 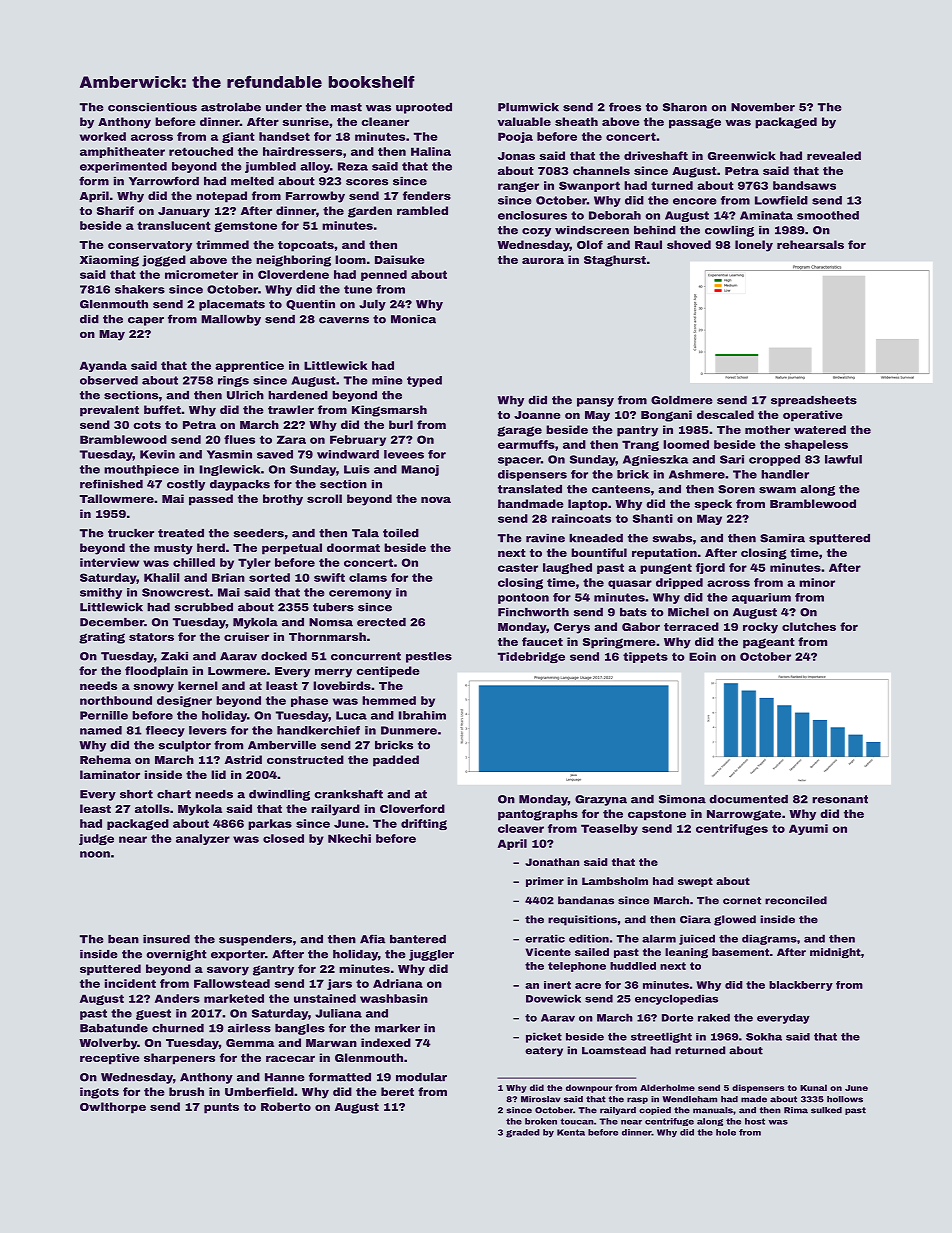 I want to click on spreadsheets, so click(x=814, y=401).
